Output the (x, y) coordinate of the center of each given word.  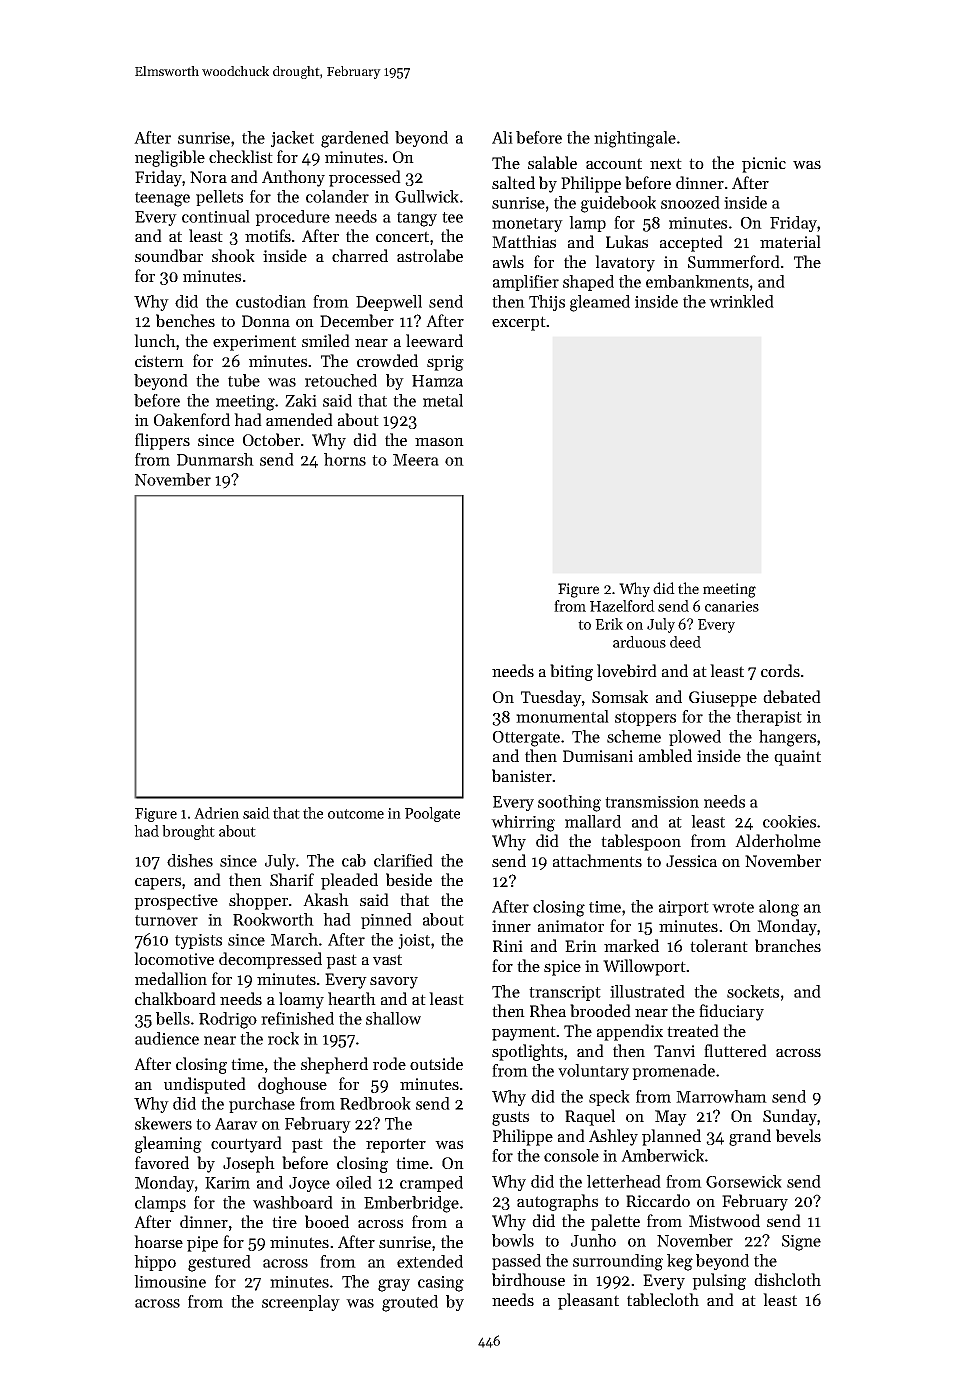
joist (414, 941)
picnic (764, 165)
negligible (170, 158)
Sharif (292, 879)
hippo (155, 1263)
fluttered (735, 1050)
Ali (502, 137)
